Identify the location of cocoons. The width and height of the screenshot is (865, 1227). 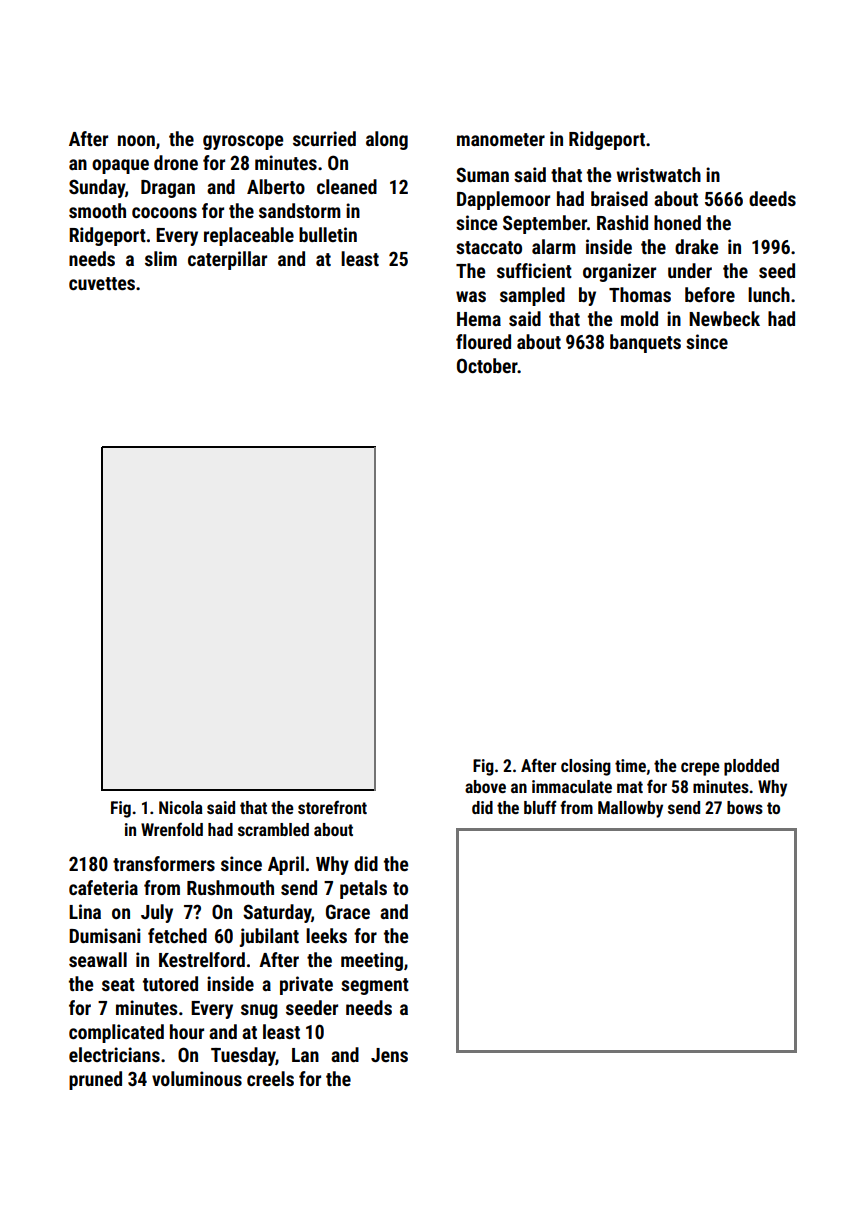
(164, 212).
